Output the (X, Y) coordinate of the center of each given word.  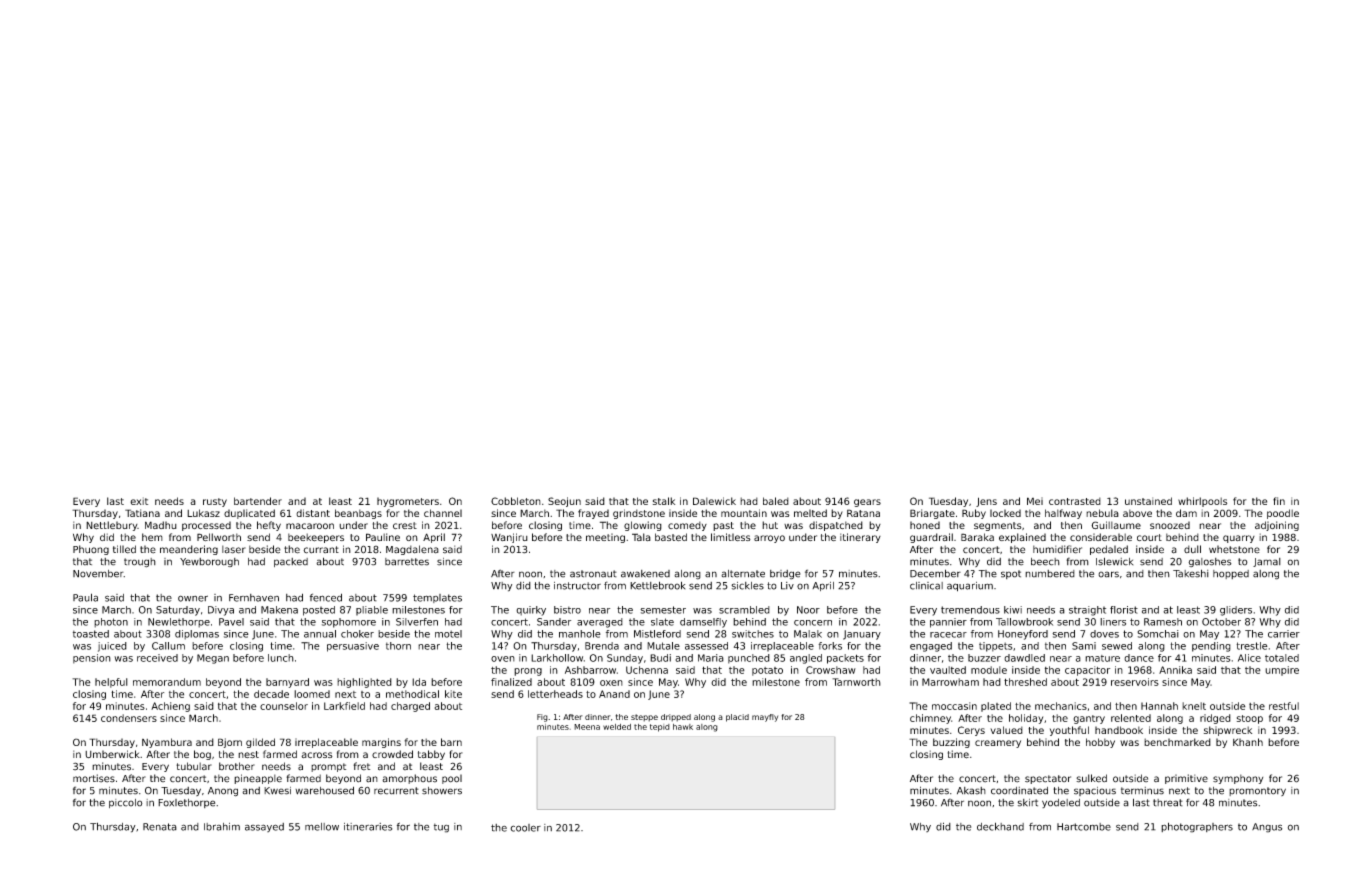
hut (770, 525)
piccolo (126, 803)
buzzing (951, 743)
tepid (660, 728)
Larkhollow (557, 658)
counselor (284, 706)
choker (357, 634)
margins (381, 743)
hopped (1231, 574)
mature (1102, 658)
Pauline (383, 537)
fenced (326, 597)
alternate (743, 574)
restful (1284, 706)
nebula (1102, 513)
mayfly (765, 718)
